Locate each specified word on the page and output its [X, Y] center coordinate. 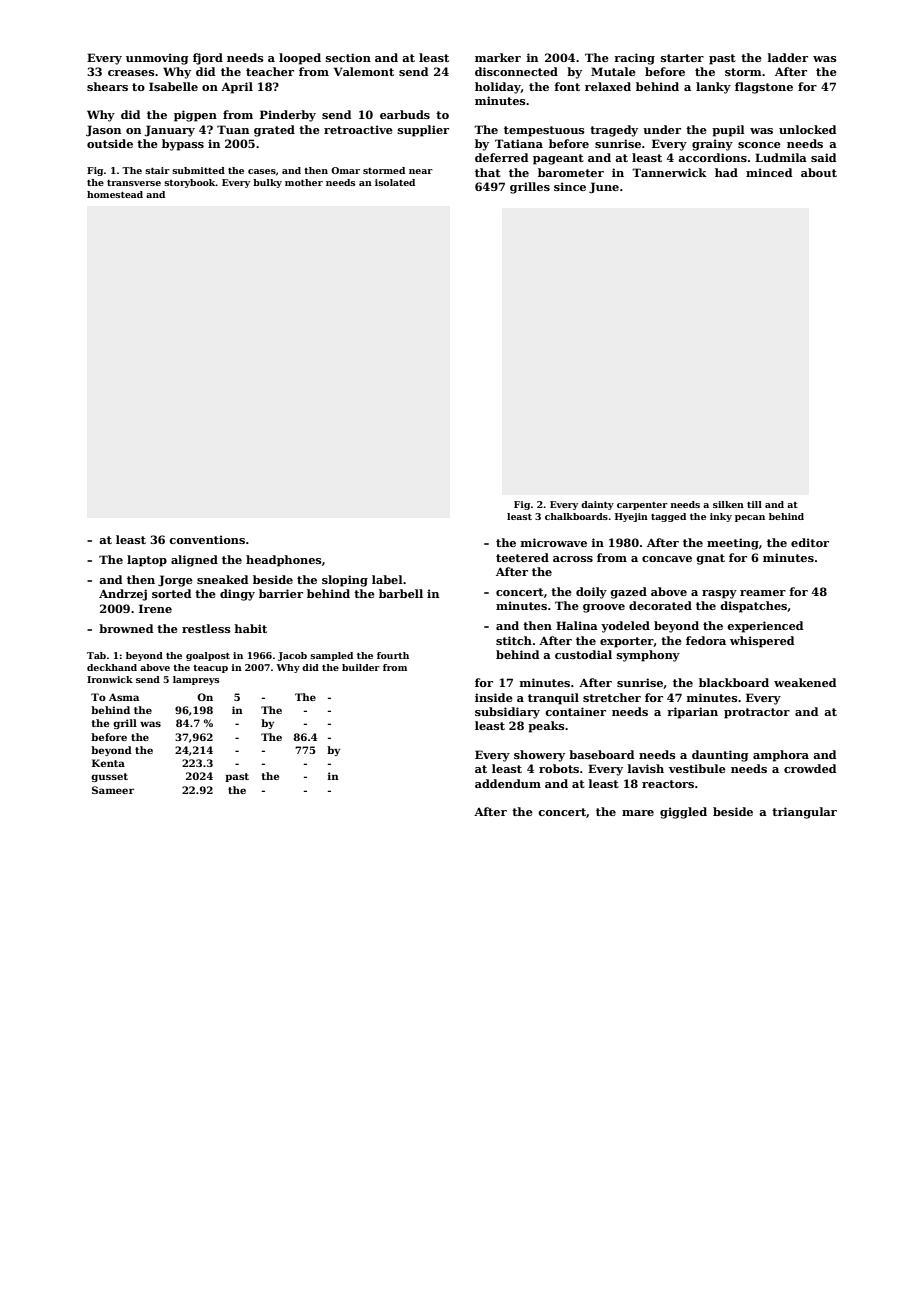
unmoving [157, 59]
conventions [207, 539]
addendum [508, 783]
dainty [597, 505]
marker [498, 57]
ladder [788, 57]
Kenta [108, 763]
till [754, 504]
